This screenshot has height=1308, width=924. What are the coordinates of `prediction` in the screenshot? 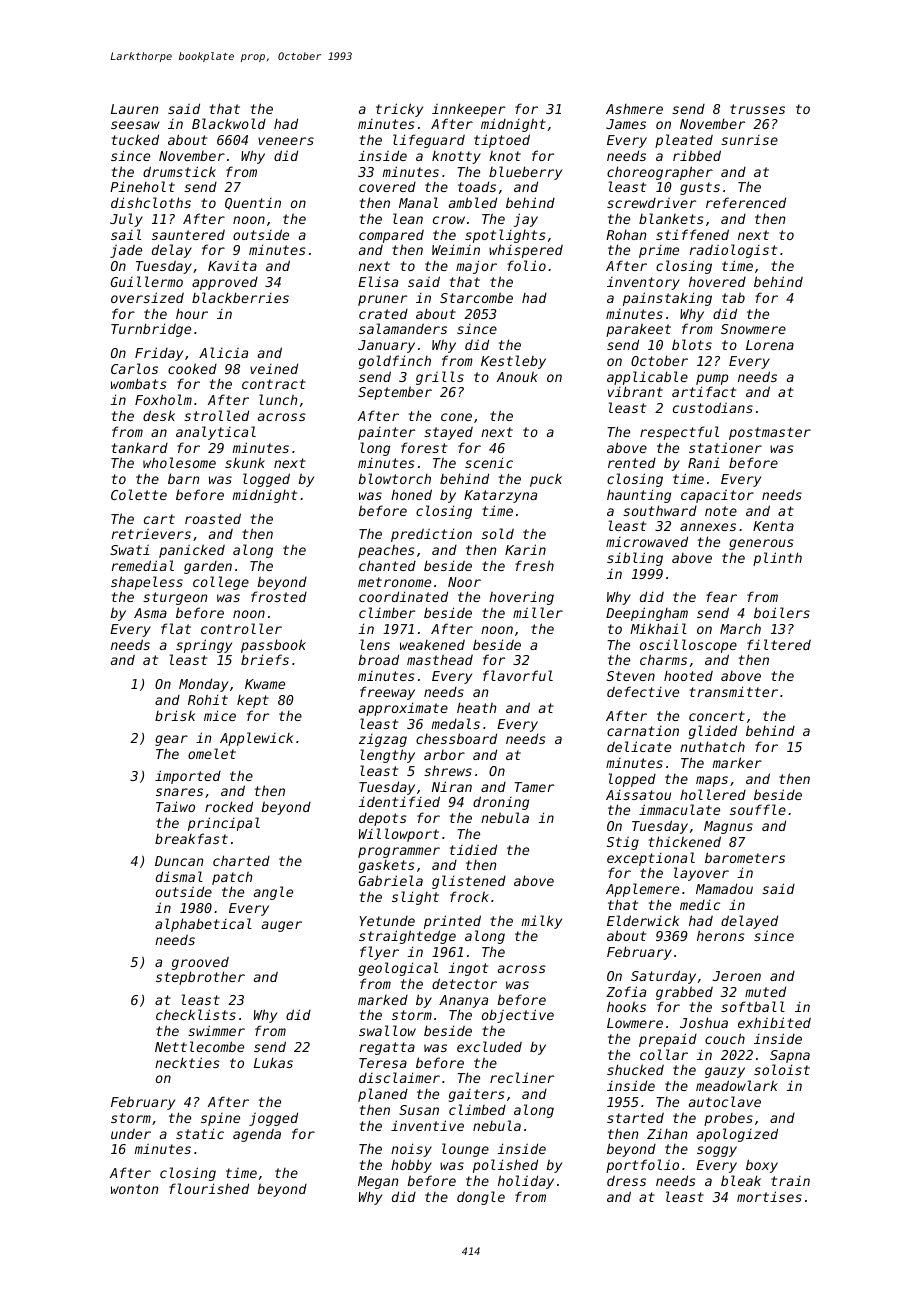 It's located at (431, 535).
